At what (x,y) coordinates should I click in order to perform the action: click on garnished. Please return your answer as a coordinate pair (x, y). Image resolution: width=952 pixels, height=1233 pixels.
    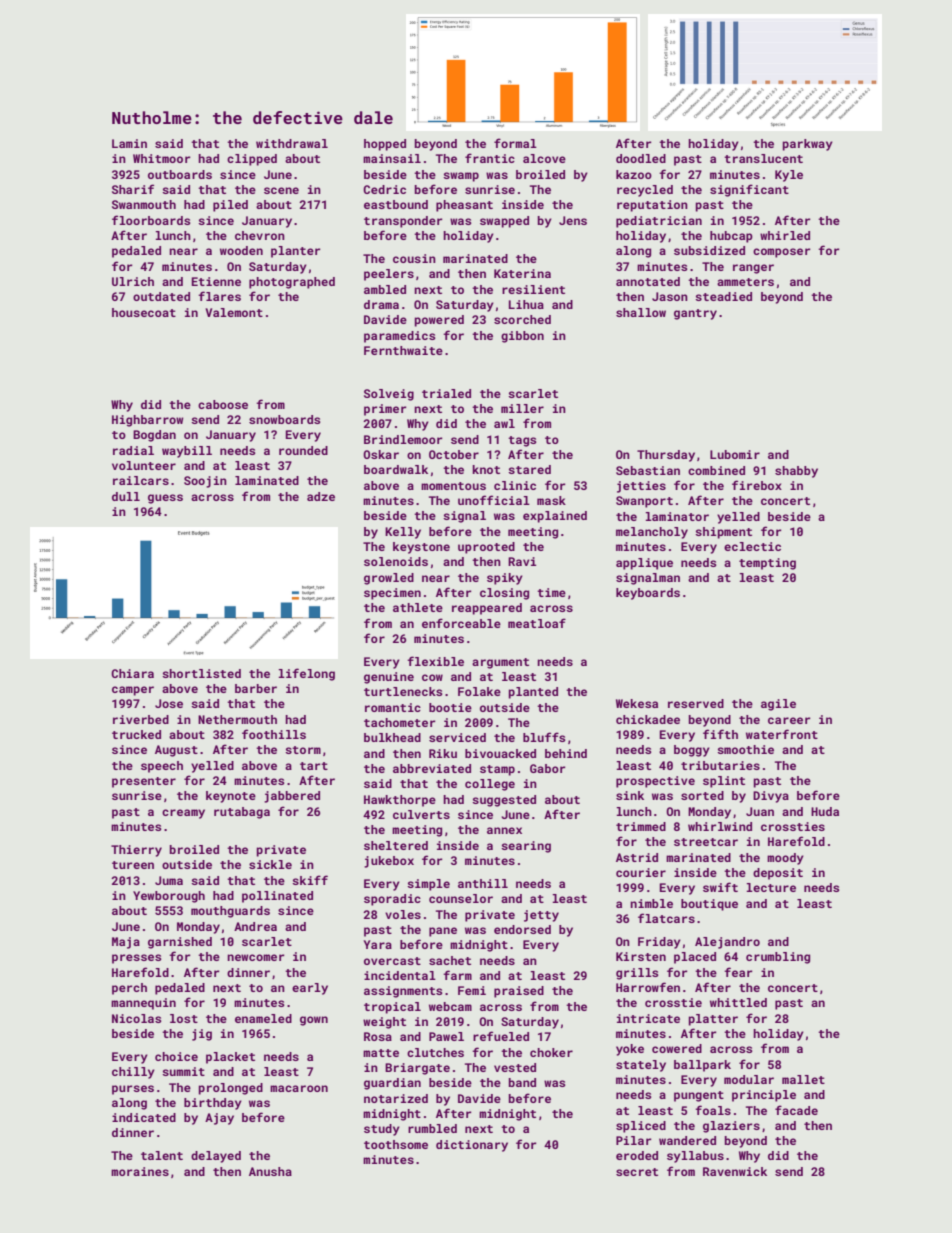
    Looking at the image, I should click on (180, 943).
